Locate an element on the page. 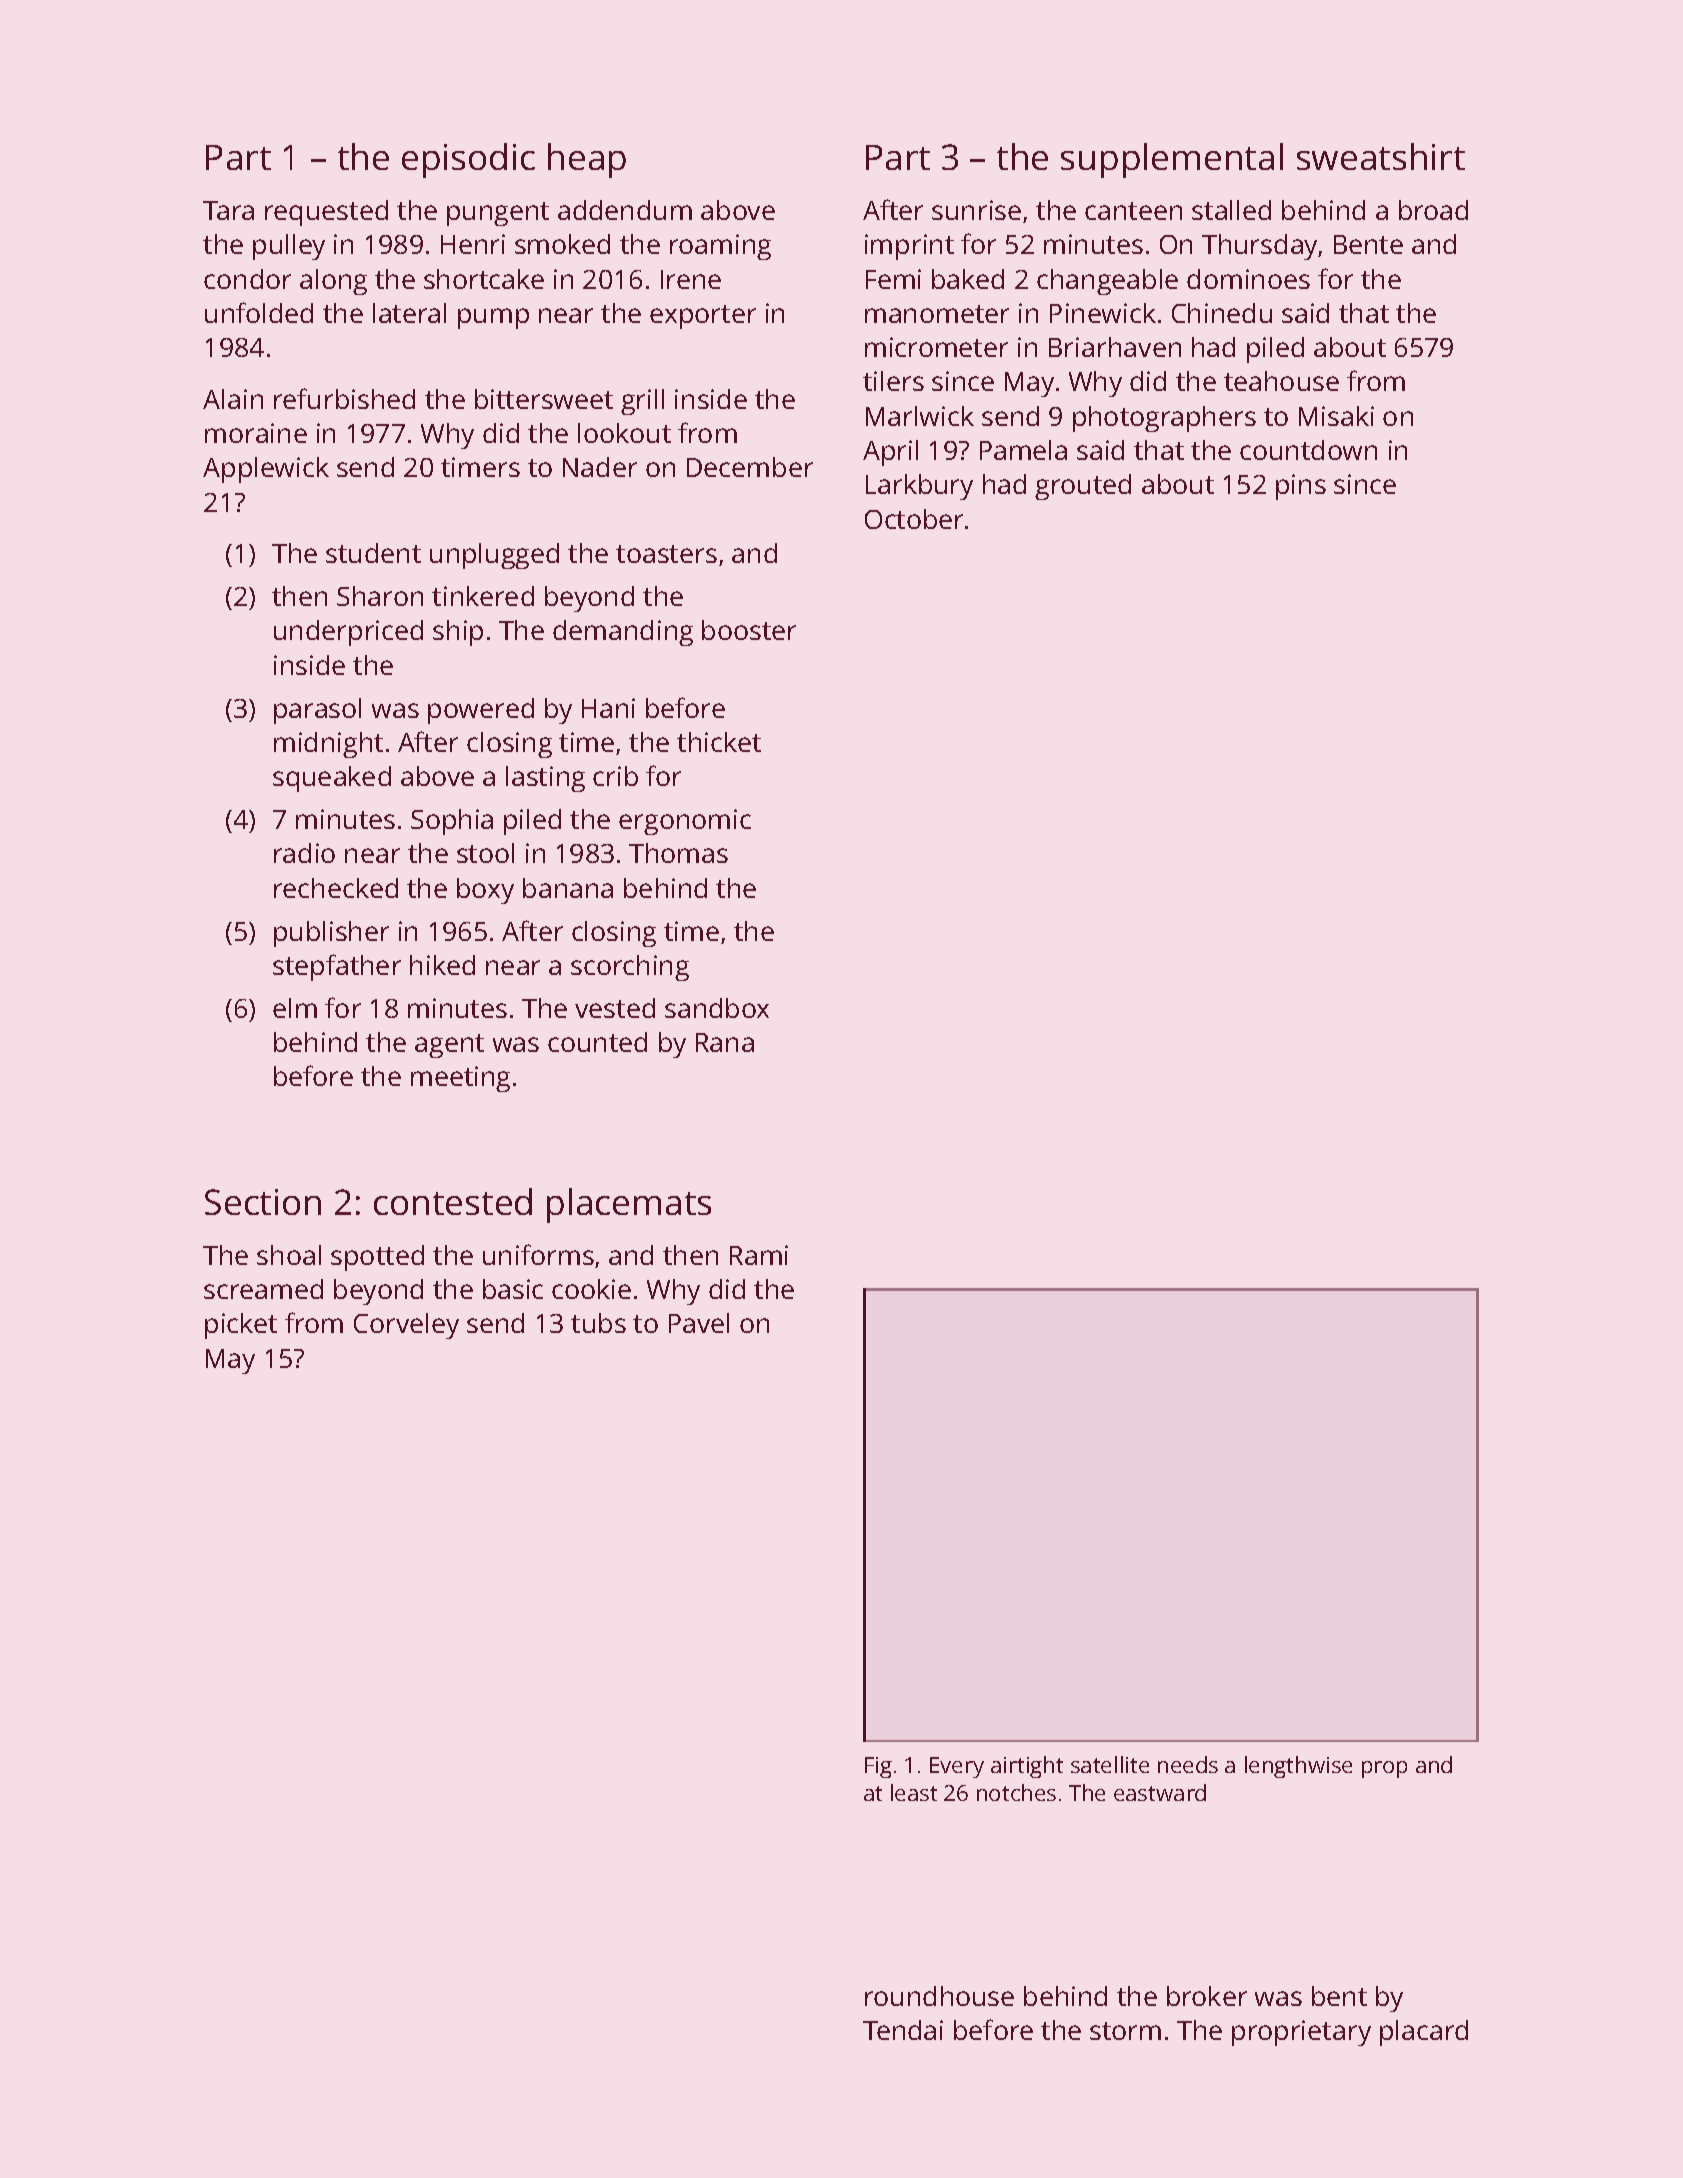 The width and height of the page is (1683, 2178). dominoes is located at coordinates (1248, 279).
